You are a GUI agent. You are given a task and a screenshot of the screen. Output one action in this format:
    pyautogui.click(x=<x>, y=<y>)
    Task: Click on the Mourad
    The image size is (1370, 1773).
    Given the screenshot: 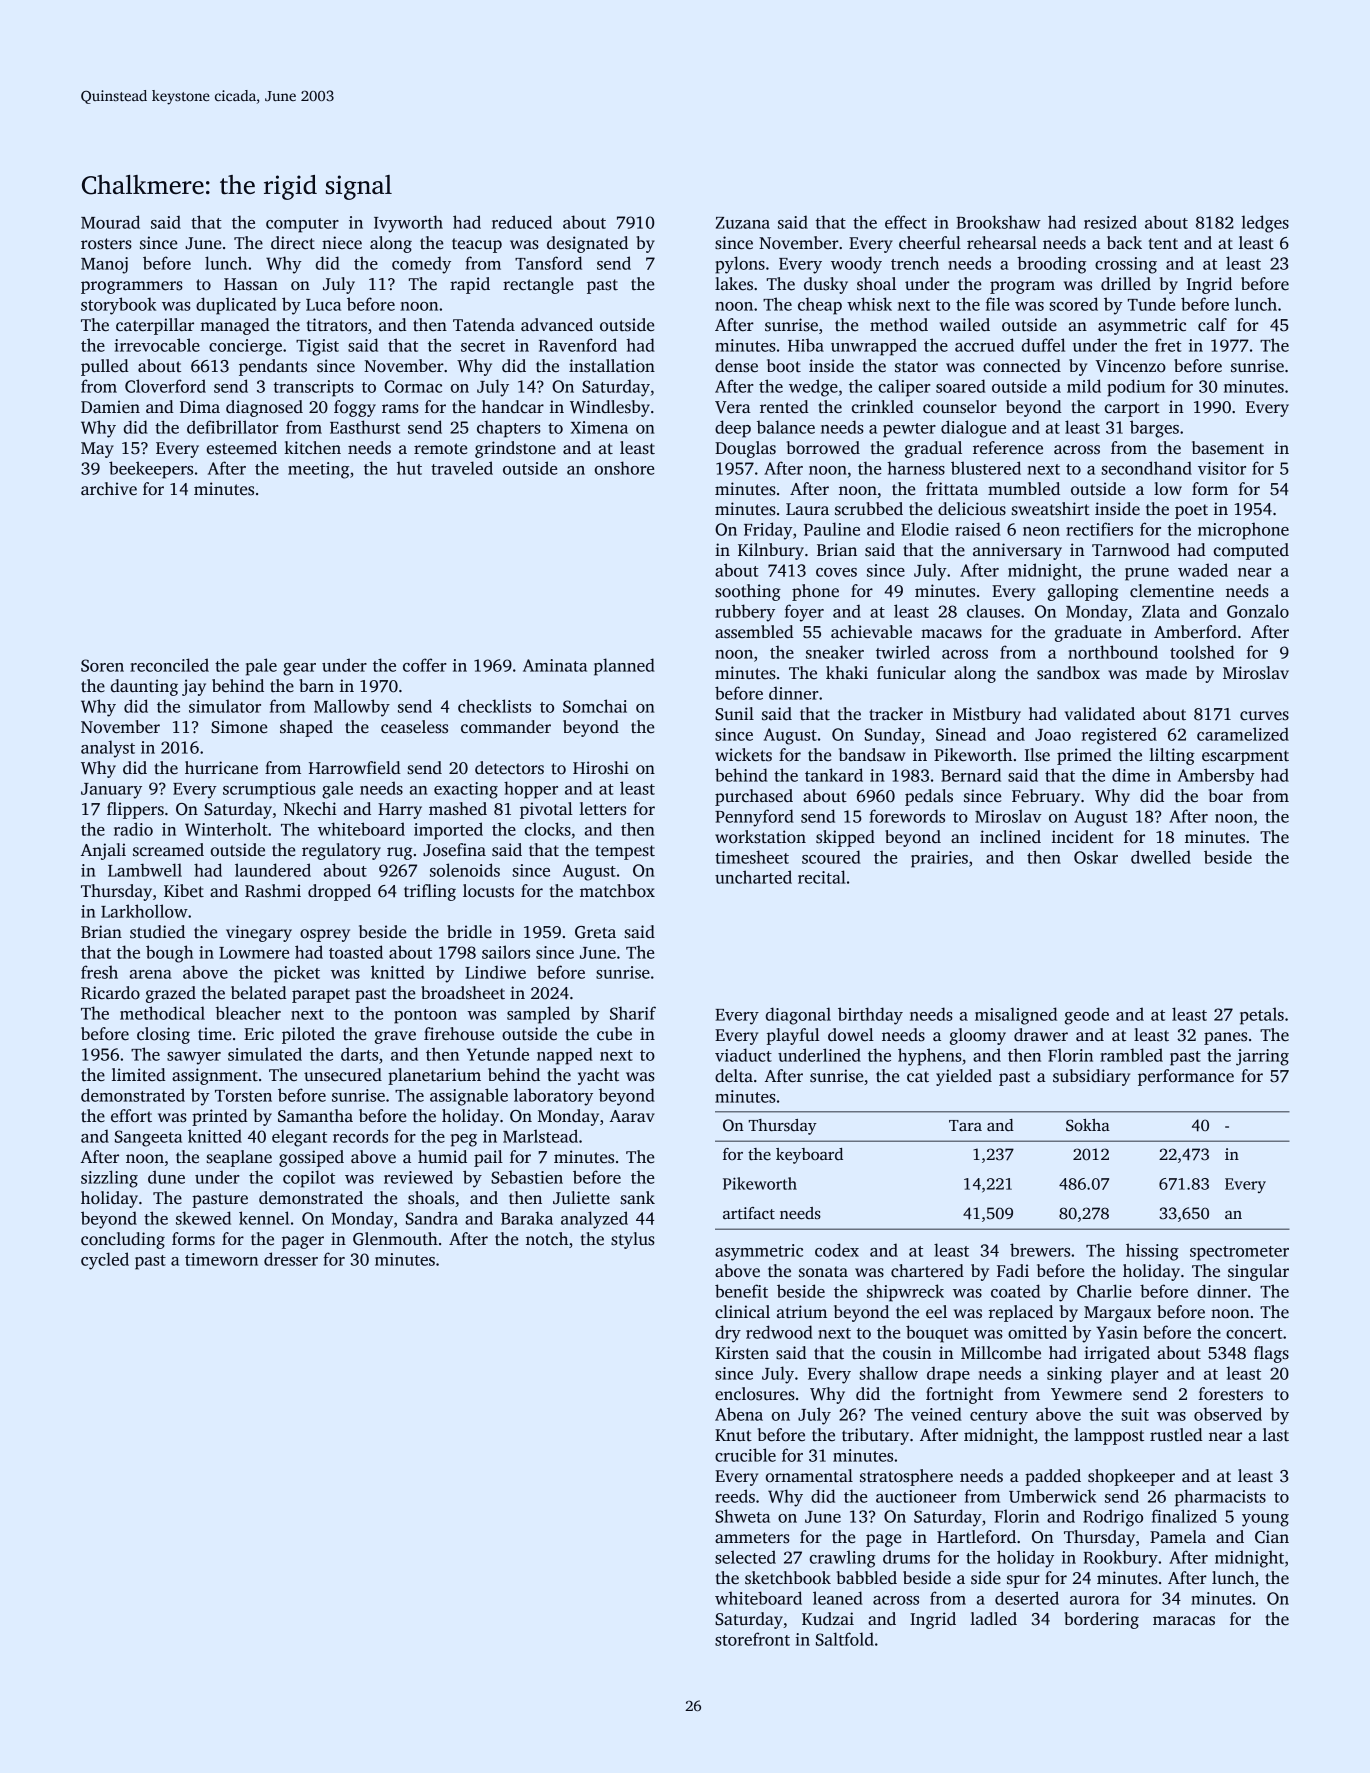 What is the action you would take?
    pyautogui.click(x=110, y=222)
